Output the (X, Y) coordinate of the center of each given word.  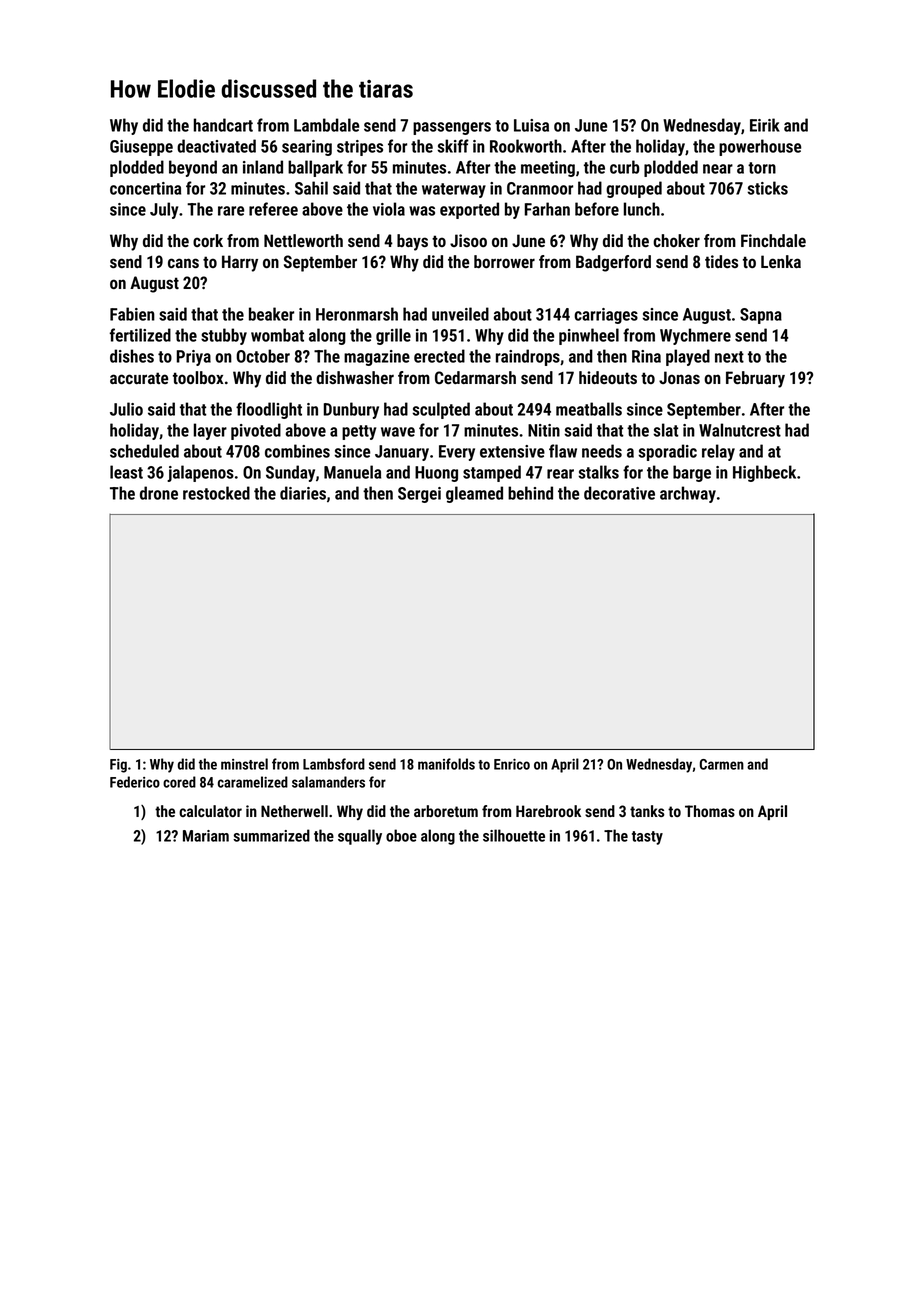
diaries (303, 493)
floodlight (269, 410)
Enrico (512, 764)
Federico (135, 782)
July (164, 210)
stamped (492, 473)
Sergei (419, 495)
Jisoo (468, 240)
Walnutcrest (740, 430)
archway (688, 494)
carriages (606, 316)
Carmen (722, 764)
